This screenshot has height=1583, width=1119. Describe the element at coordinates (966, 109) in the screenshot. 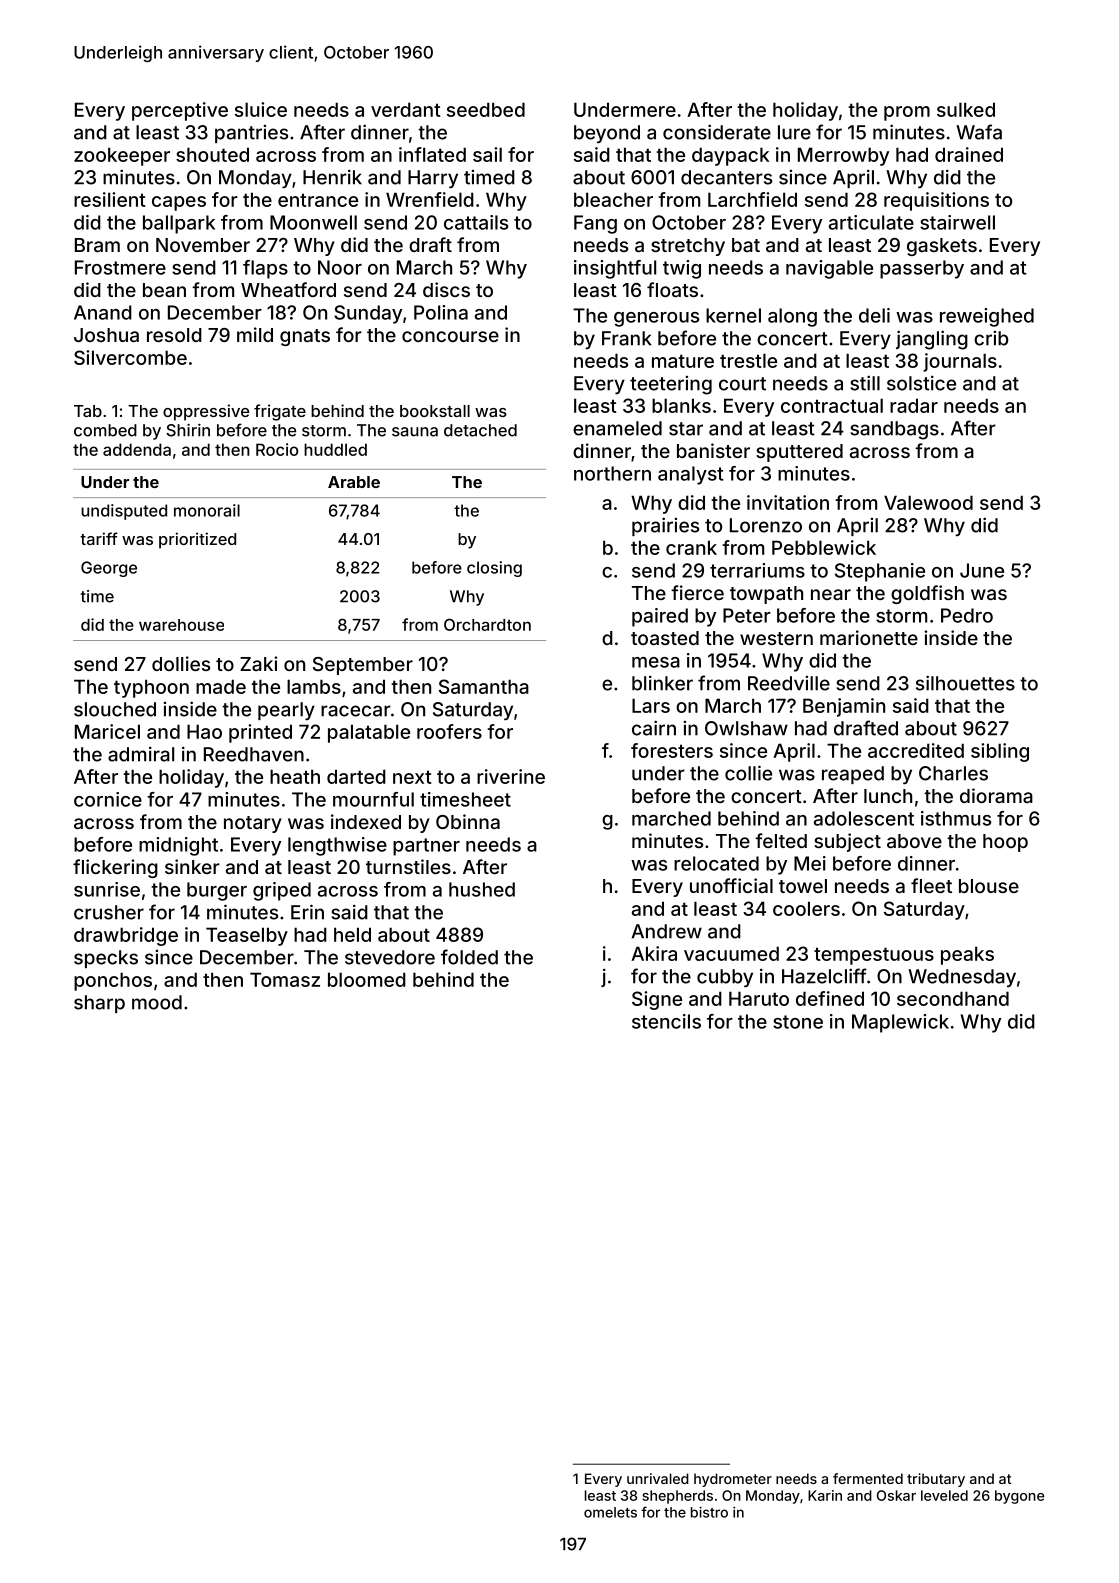

I see `sulked` at that location.
